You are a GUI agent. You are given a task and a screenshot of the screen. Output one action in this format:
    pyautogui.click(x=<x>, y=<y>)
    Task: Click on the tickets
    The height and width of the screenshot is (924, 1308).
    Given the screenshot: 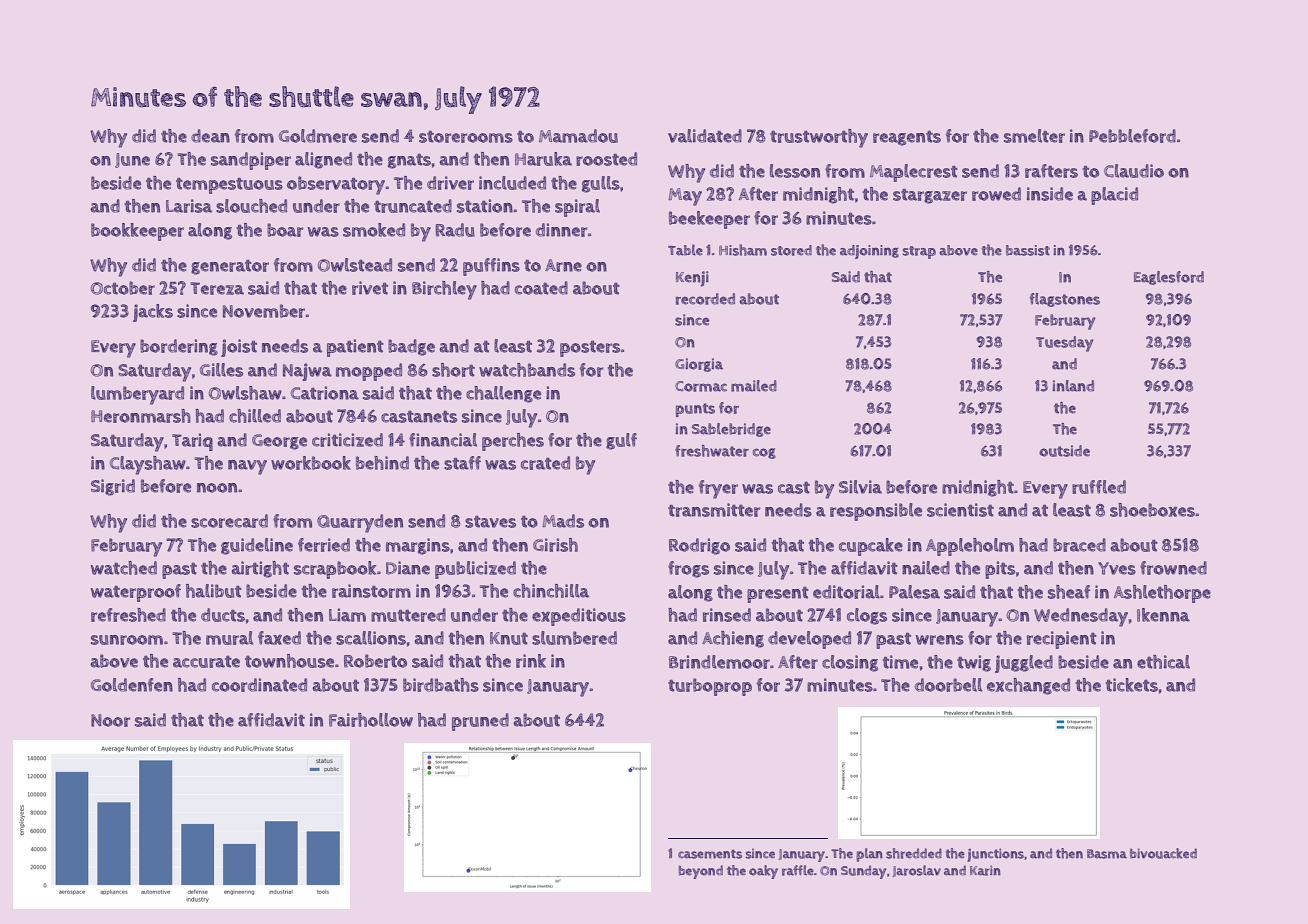 What is the action you would take?
    pyautogui.click(x=1132, y=685)
